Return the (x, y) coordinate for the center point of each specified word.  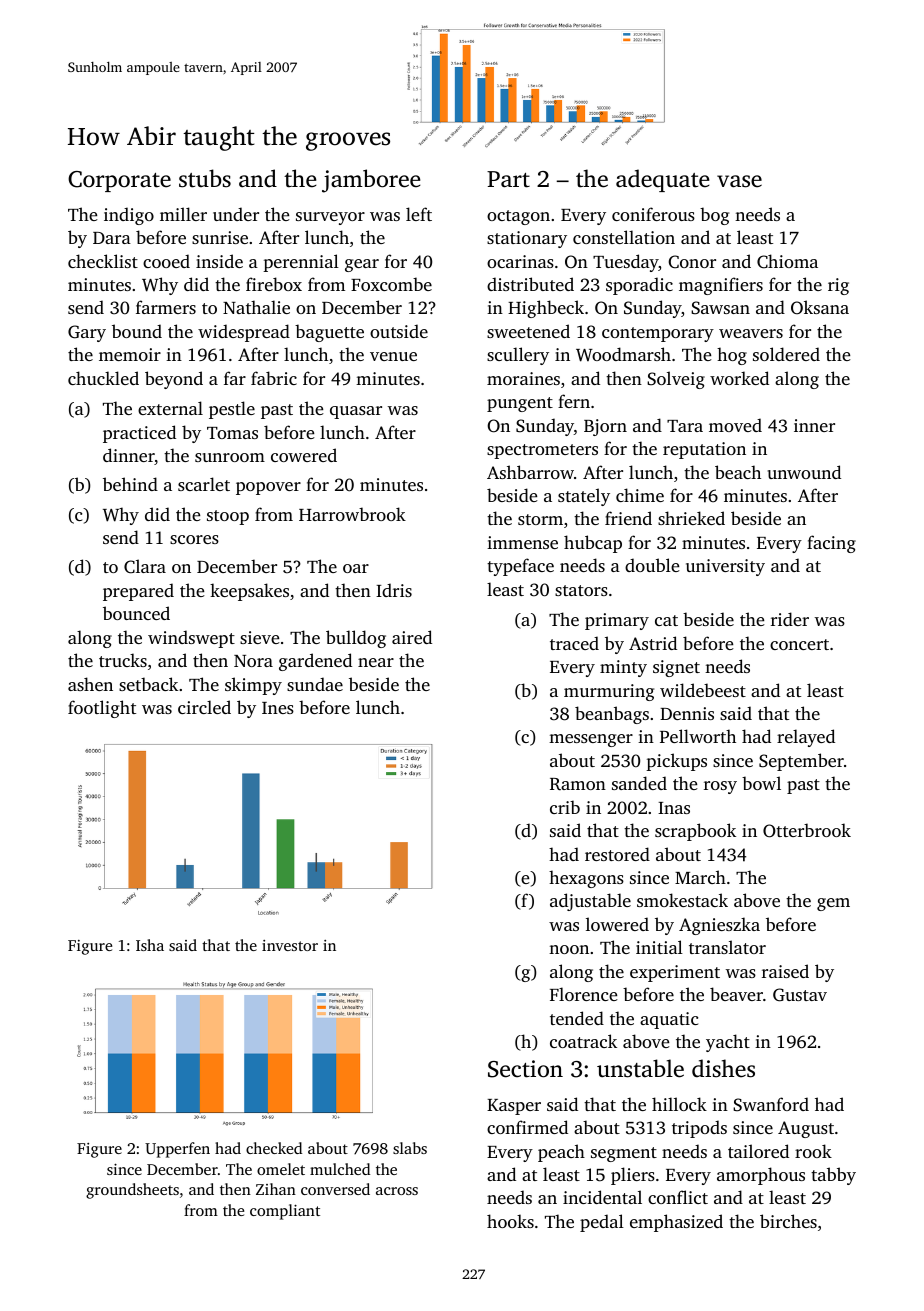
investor (290, 945)
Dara (112, 238)
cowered (304, 455)
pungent (520, 404)
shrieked (691, 518)
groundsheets (132, 1191)
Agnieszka (719, 926)
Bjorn (605, 427)
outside (399, 331)
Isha (150, 945)
